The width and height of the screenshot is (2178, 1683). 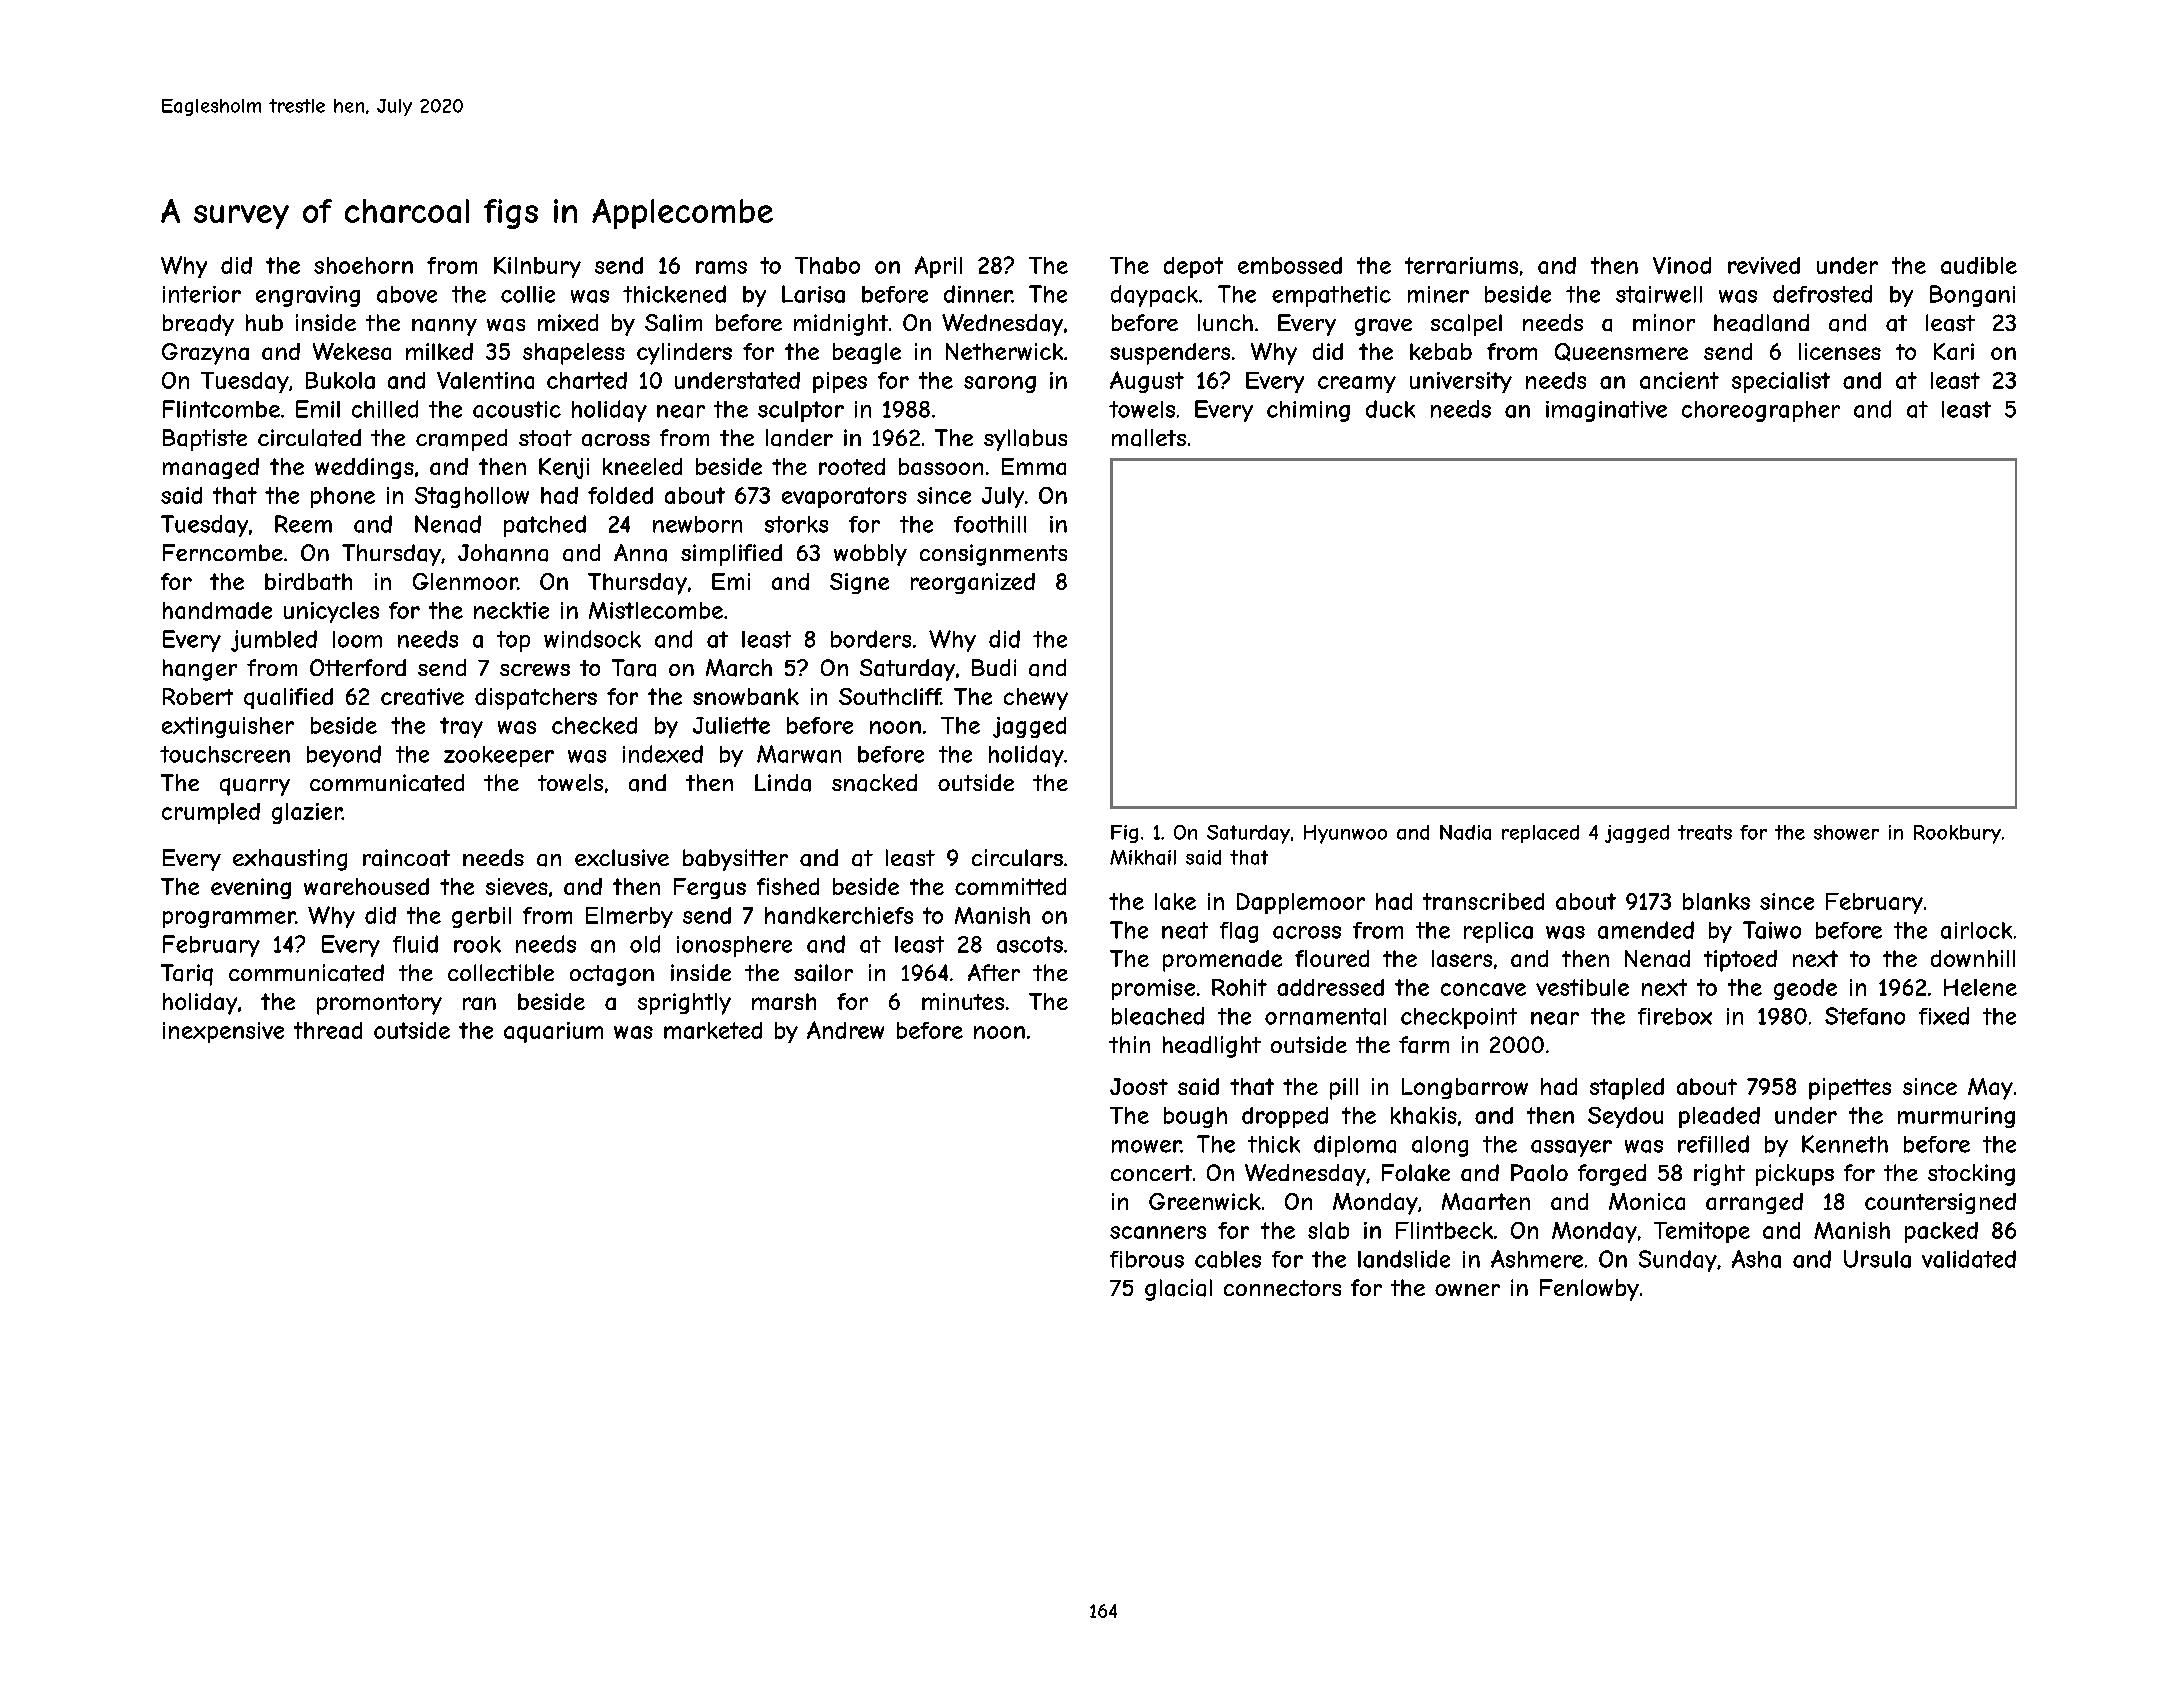 I want to click on rams, so click(x=721, y=267).
